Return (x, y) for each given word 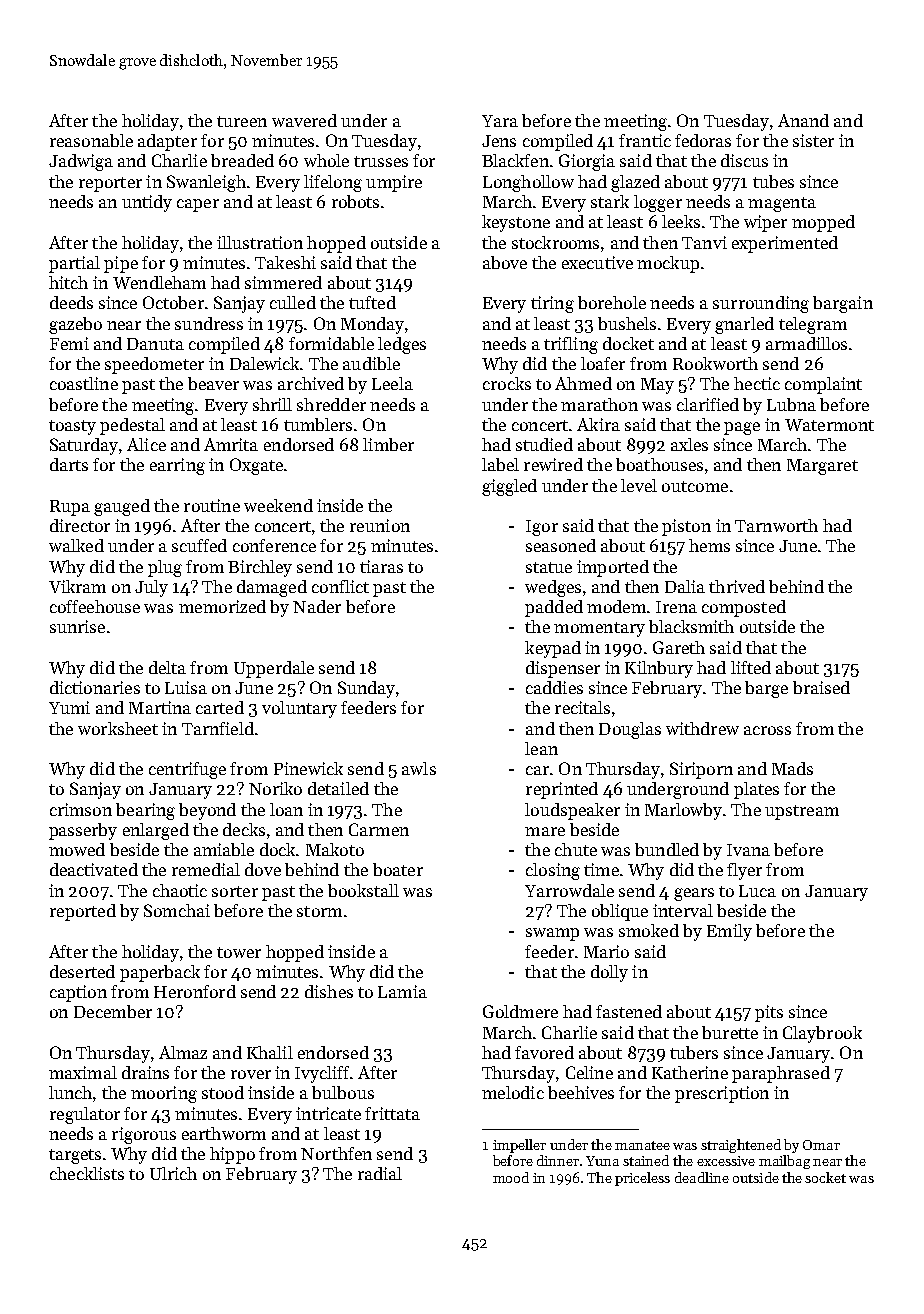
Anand (803, 120)
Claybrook (822, 1034)
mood (511, 1177)
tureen (242, 121)
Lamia (402, 991)
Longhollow (528, 183)
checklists (87, 1173)
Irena (676, 607)
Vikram (77, 586)
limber (388, 444)
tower (239, 952)
